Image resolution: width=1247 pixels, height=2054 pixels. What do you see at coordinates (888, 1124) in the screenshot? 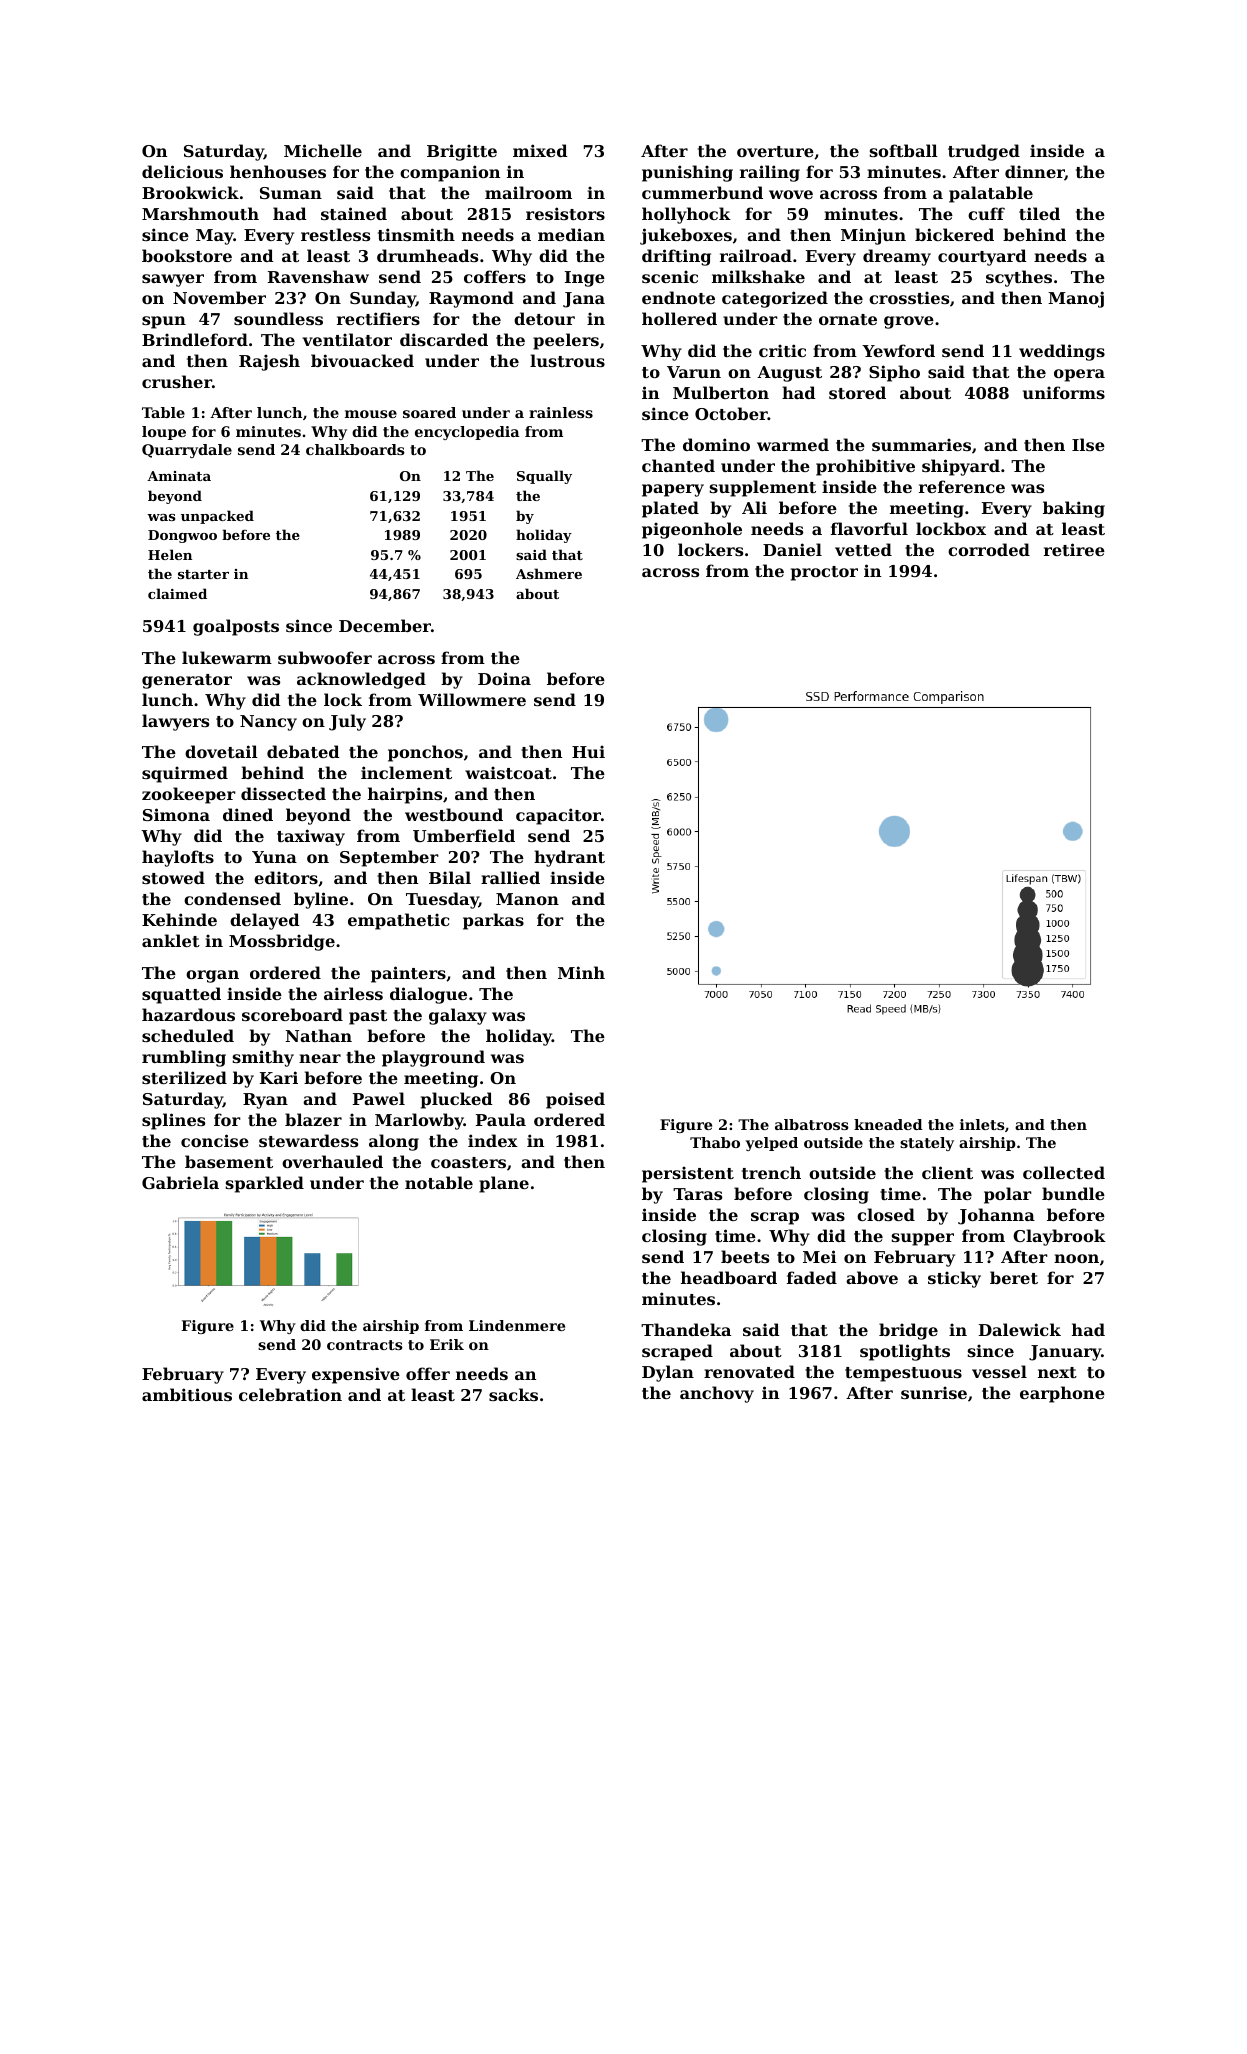
I see `kneaded` at bounding box center [888, 1124].
